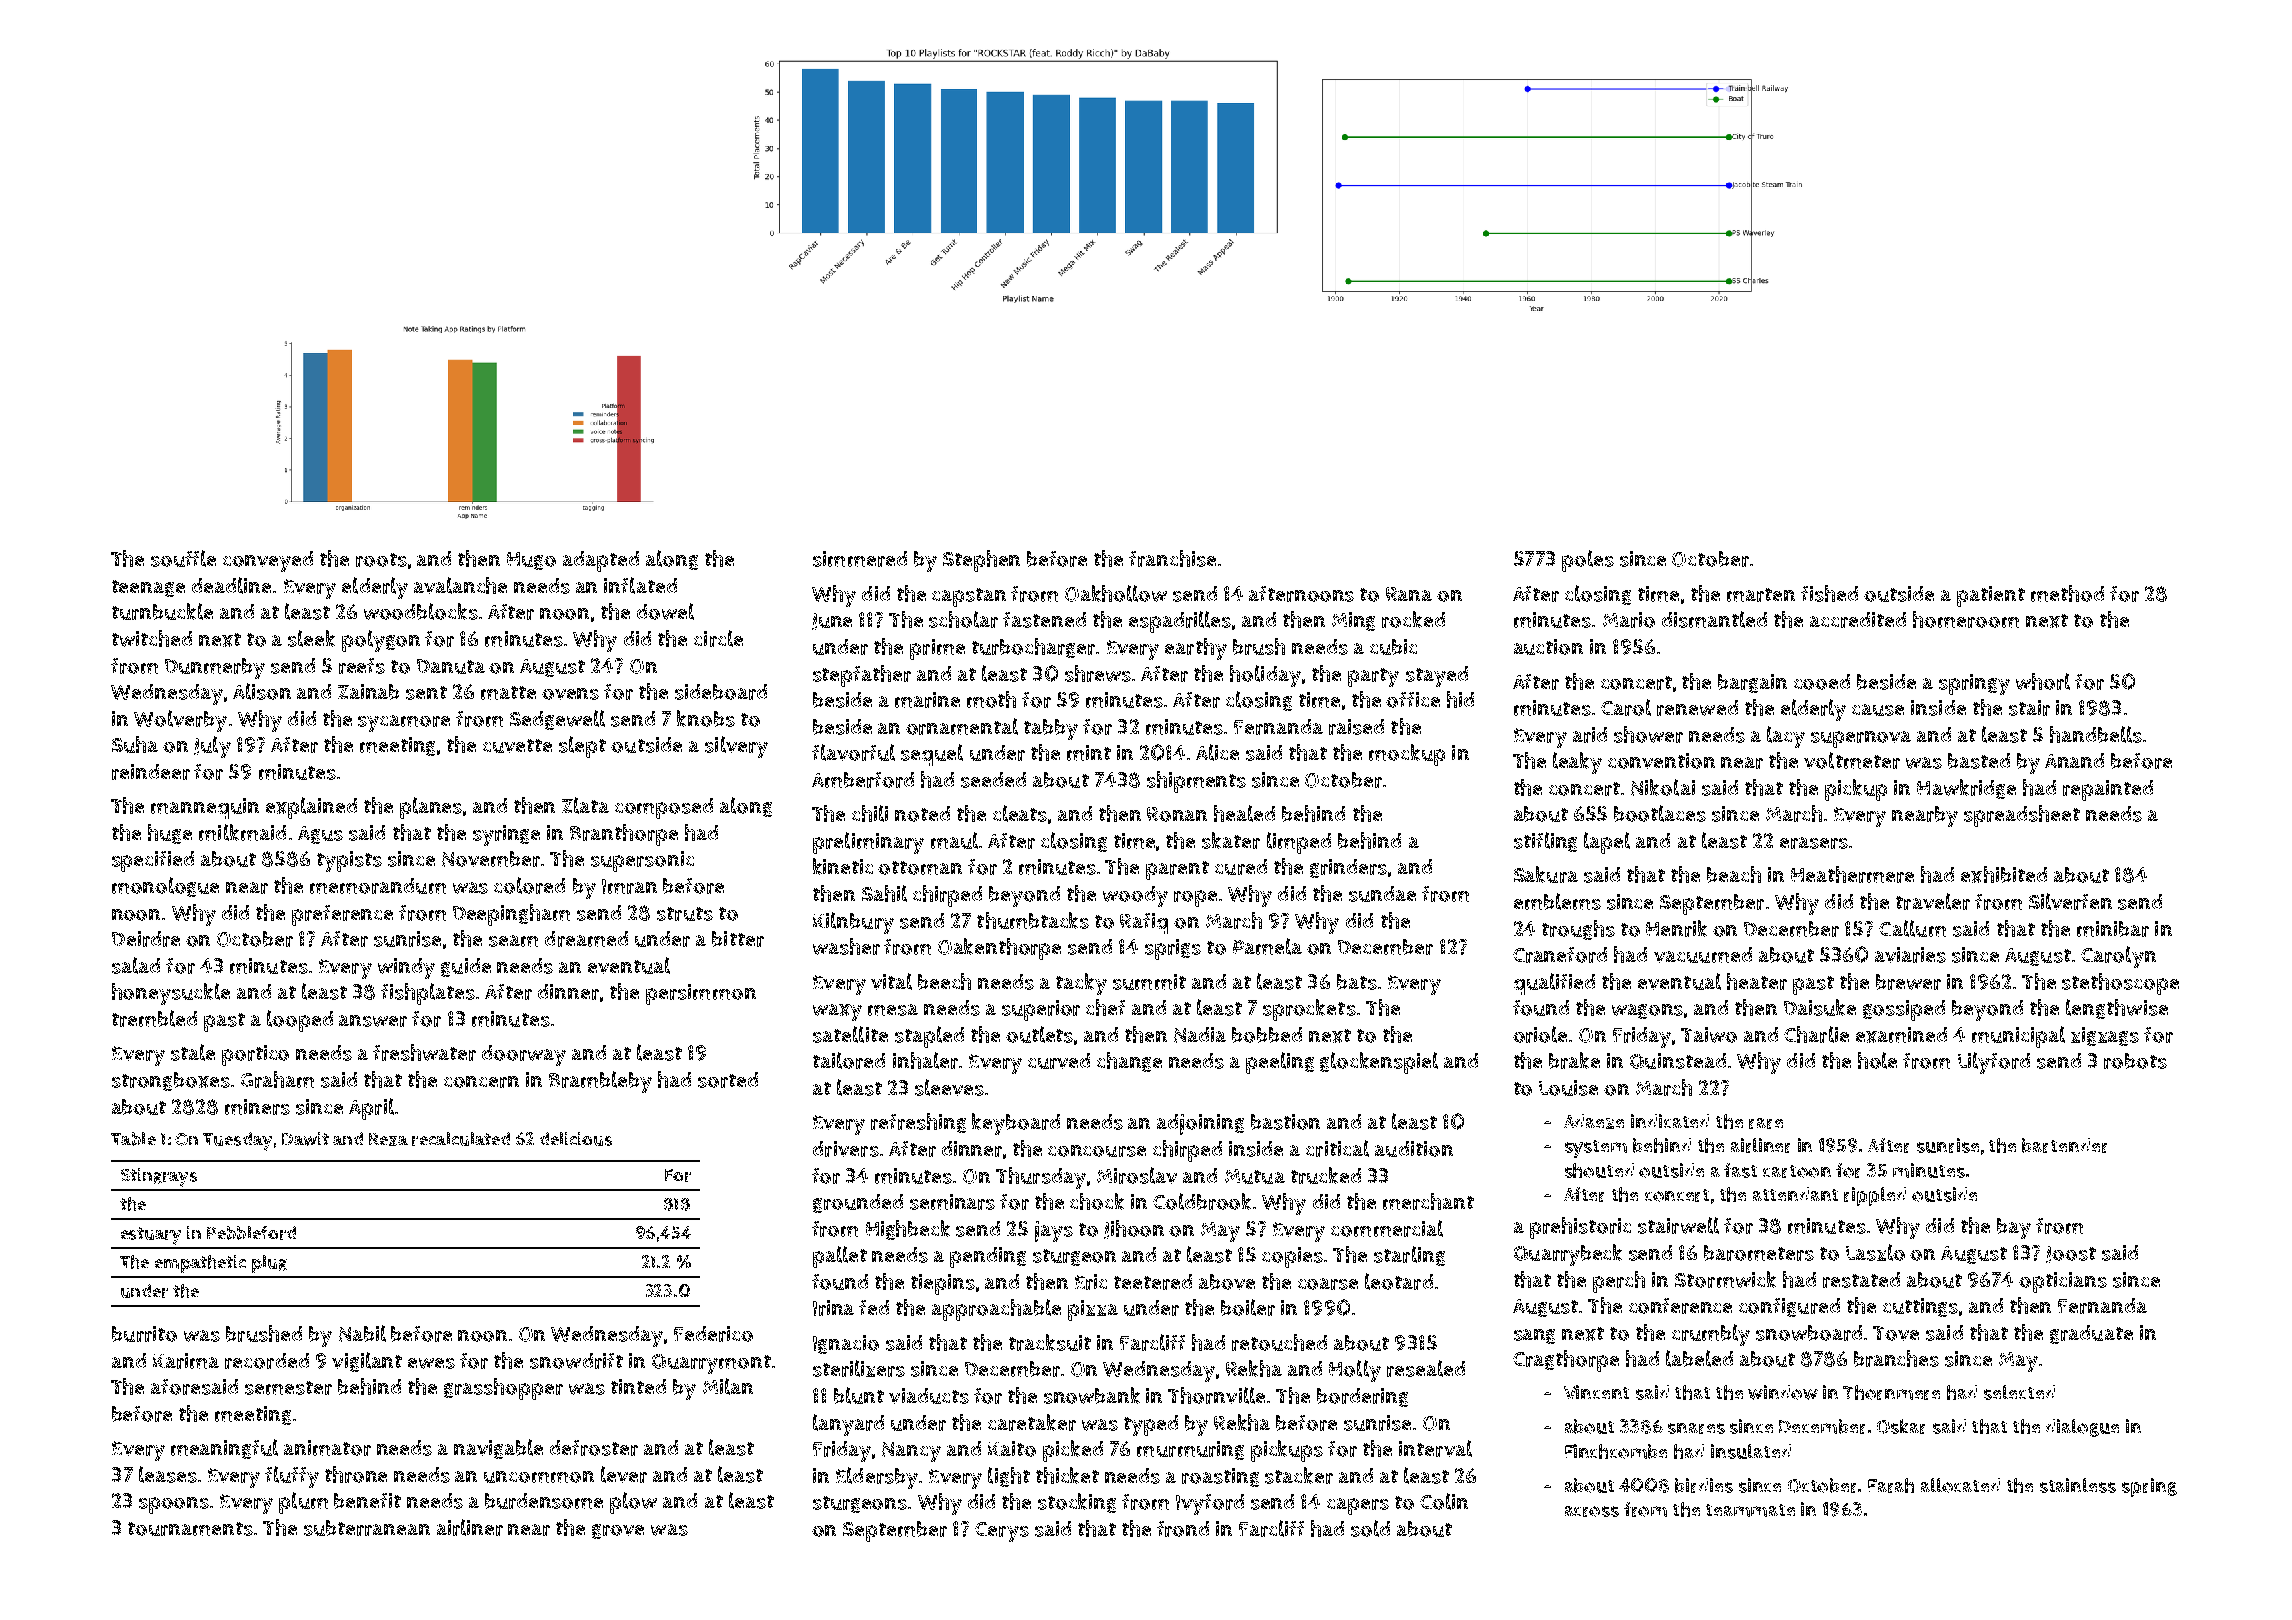  Describe the element at coordinates (180, 721) in the screenshot. I see `Wolverby` at that location.
